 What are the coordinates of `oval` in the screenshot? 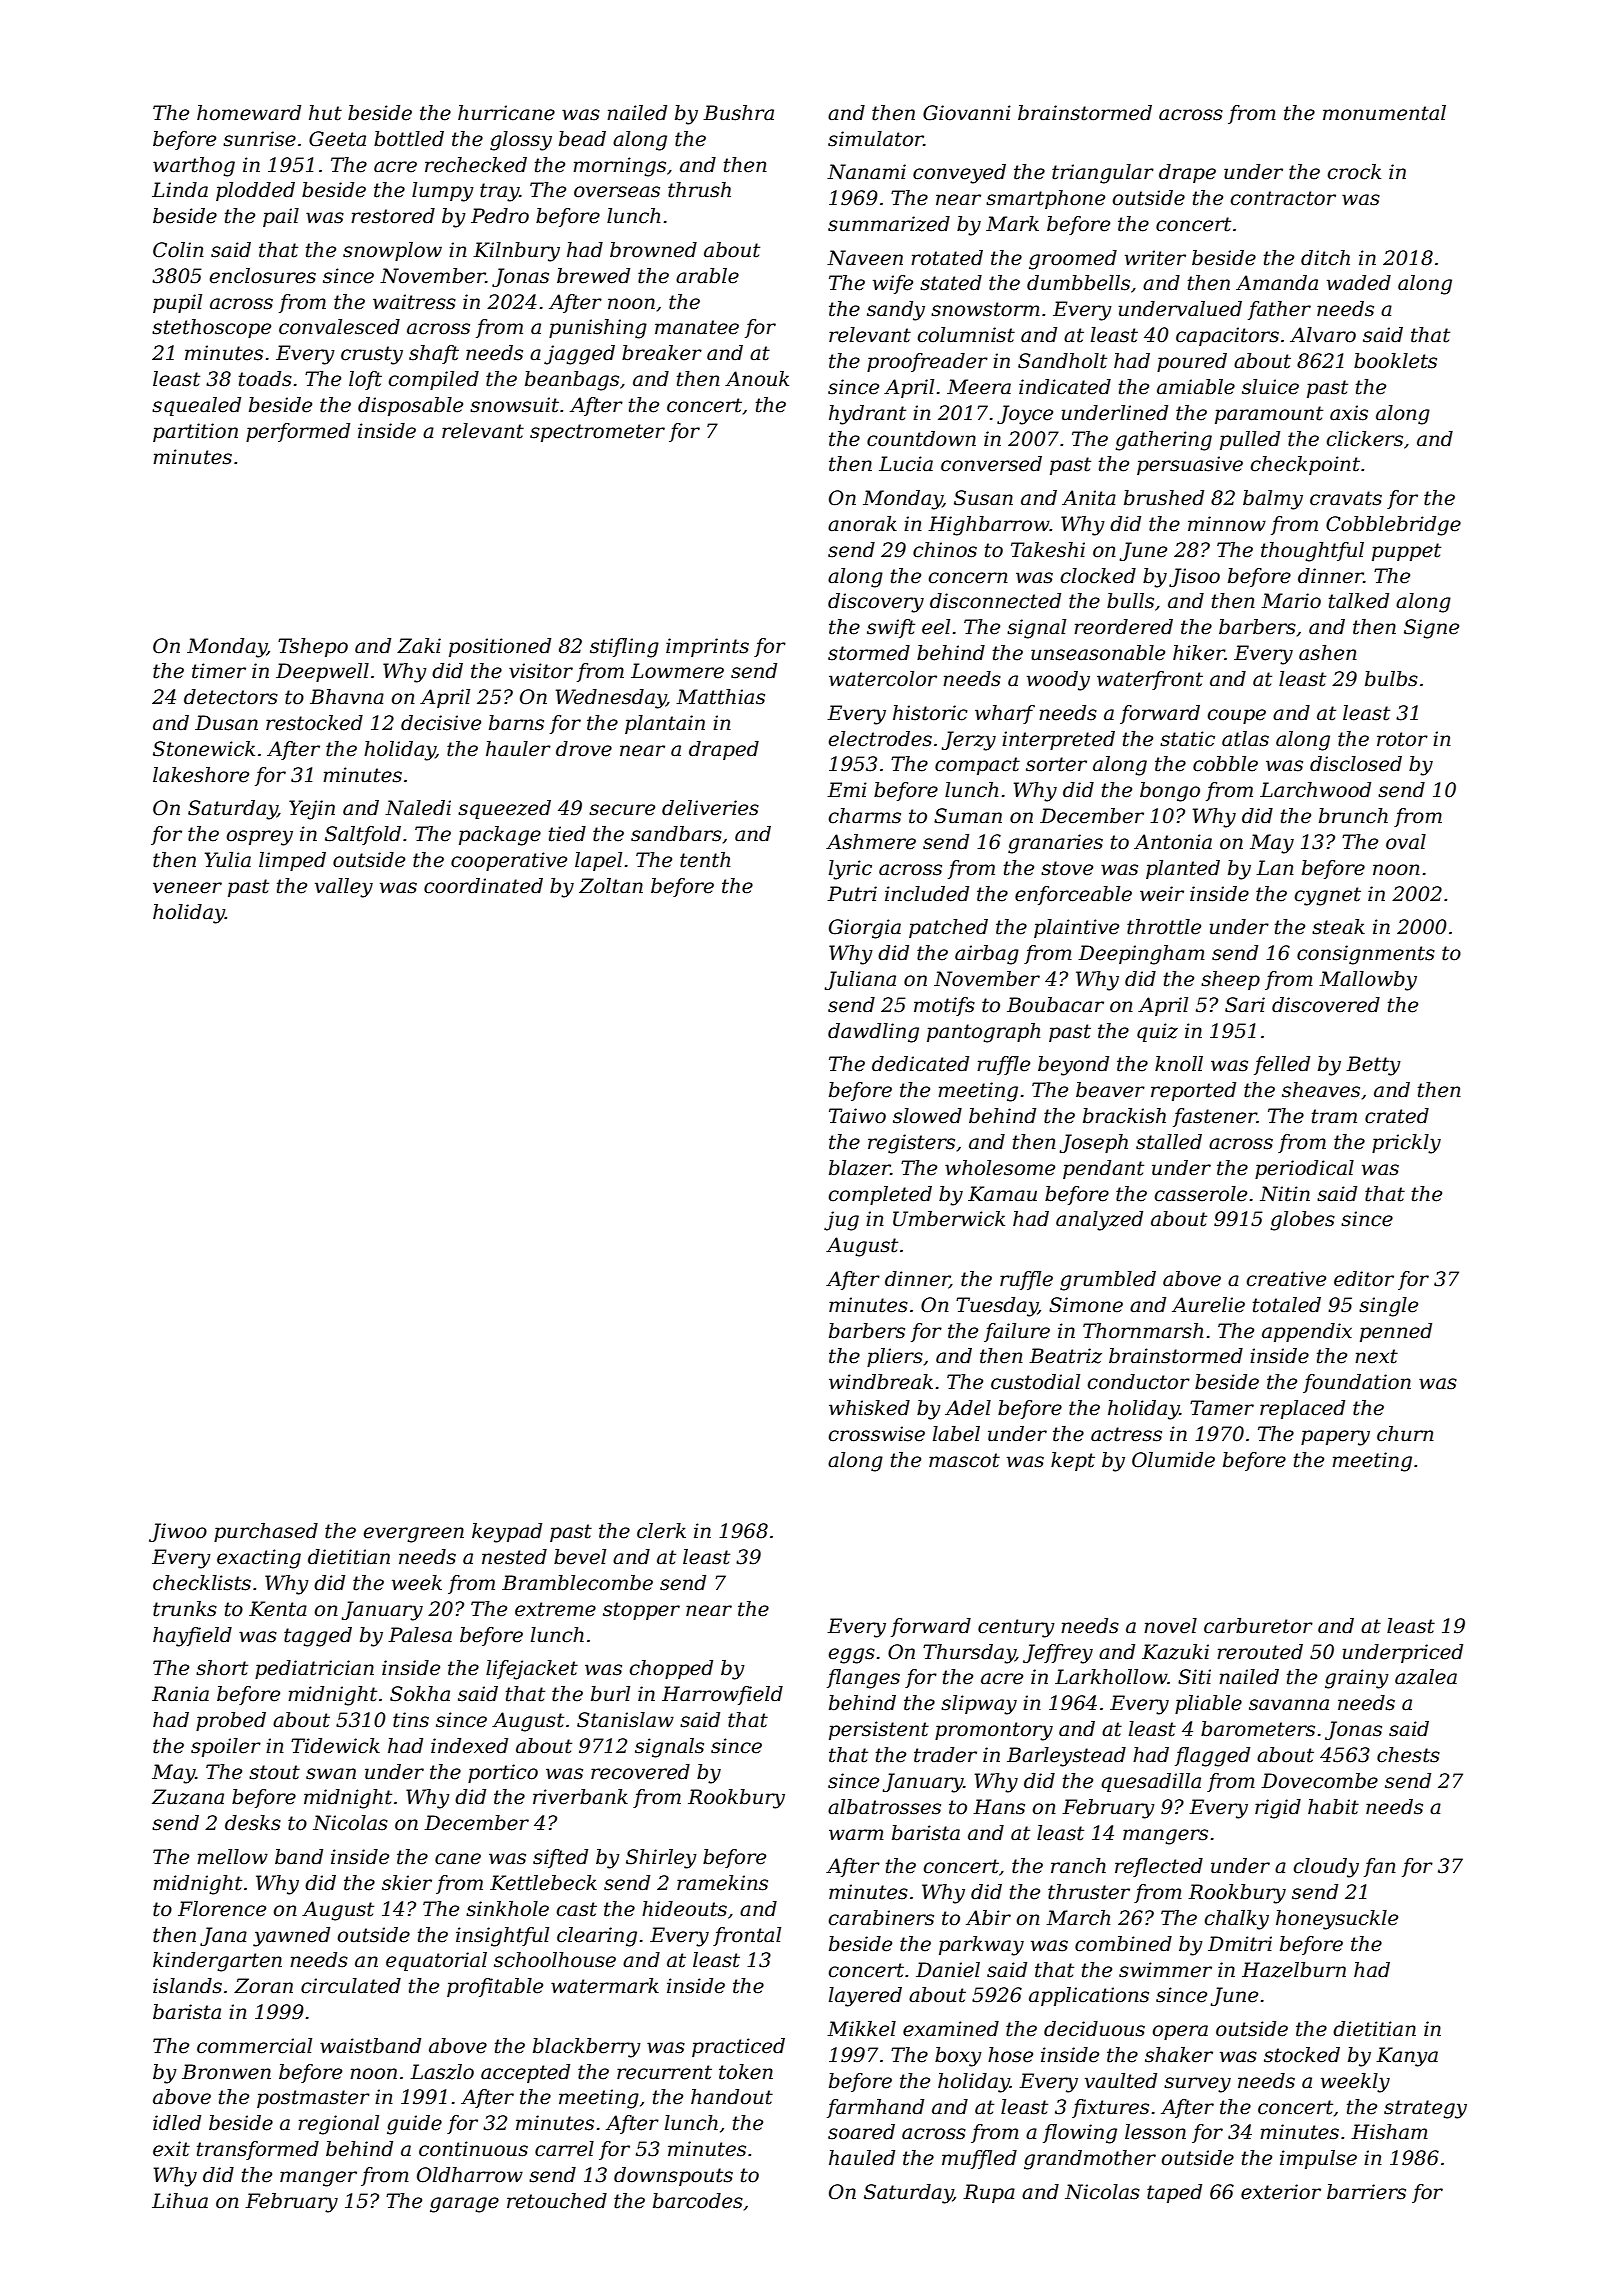 It's located at (1406, 842).
